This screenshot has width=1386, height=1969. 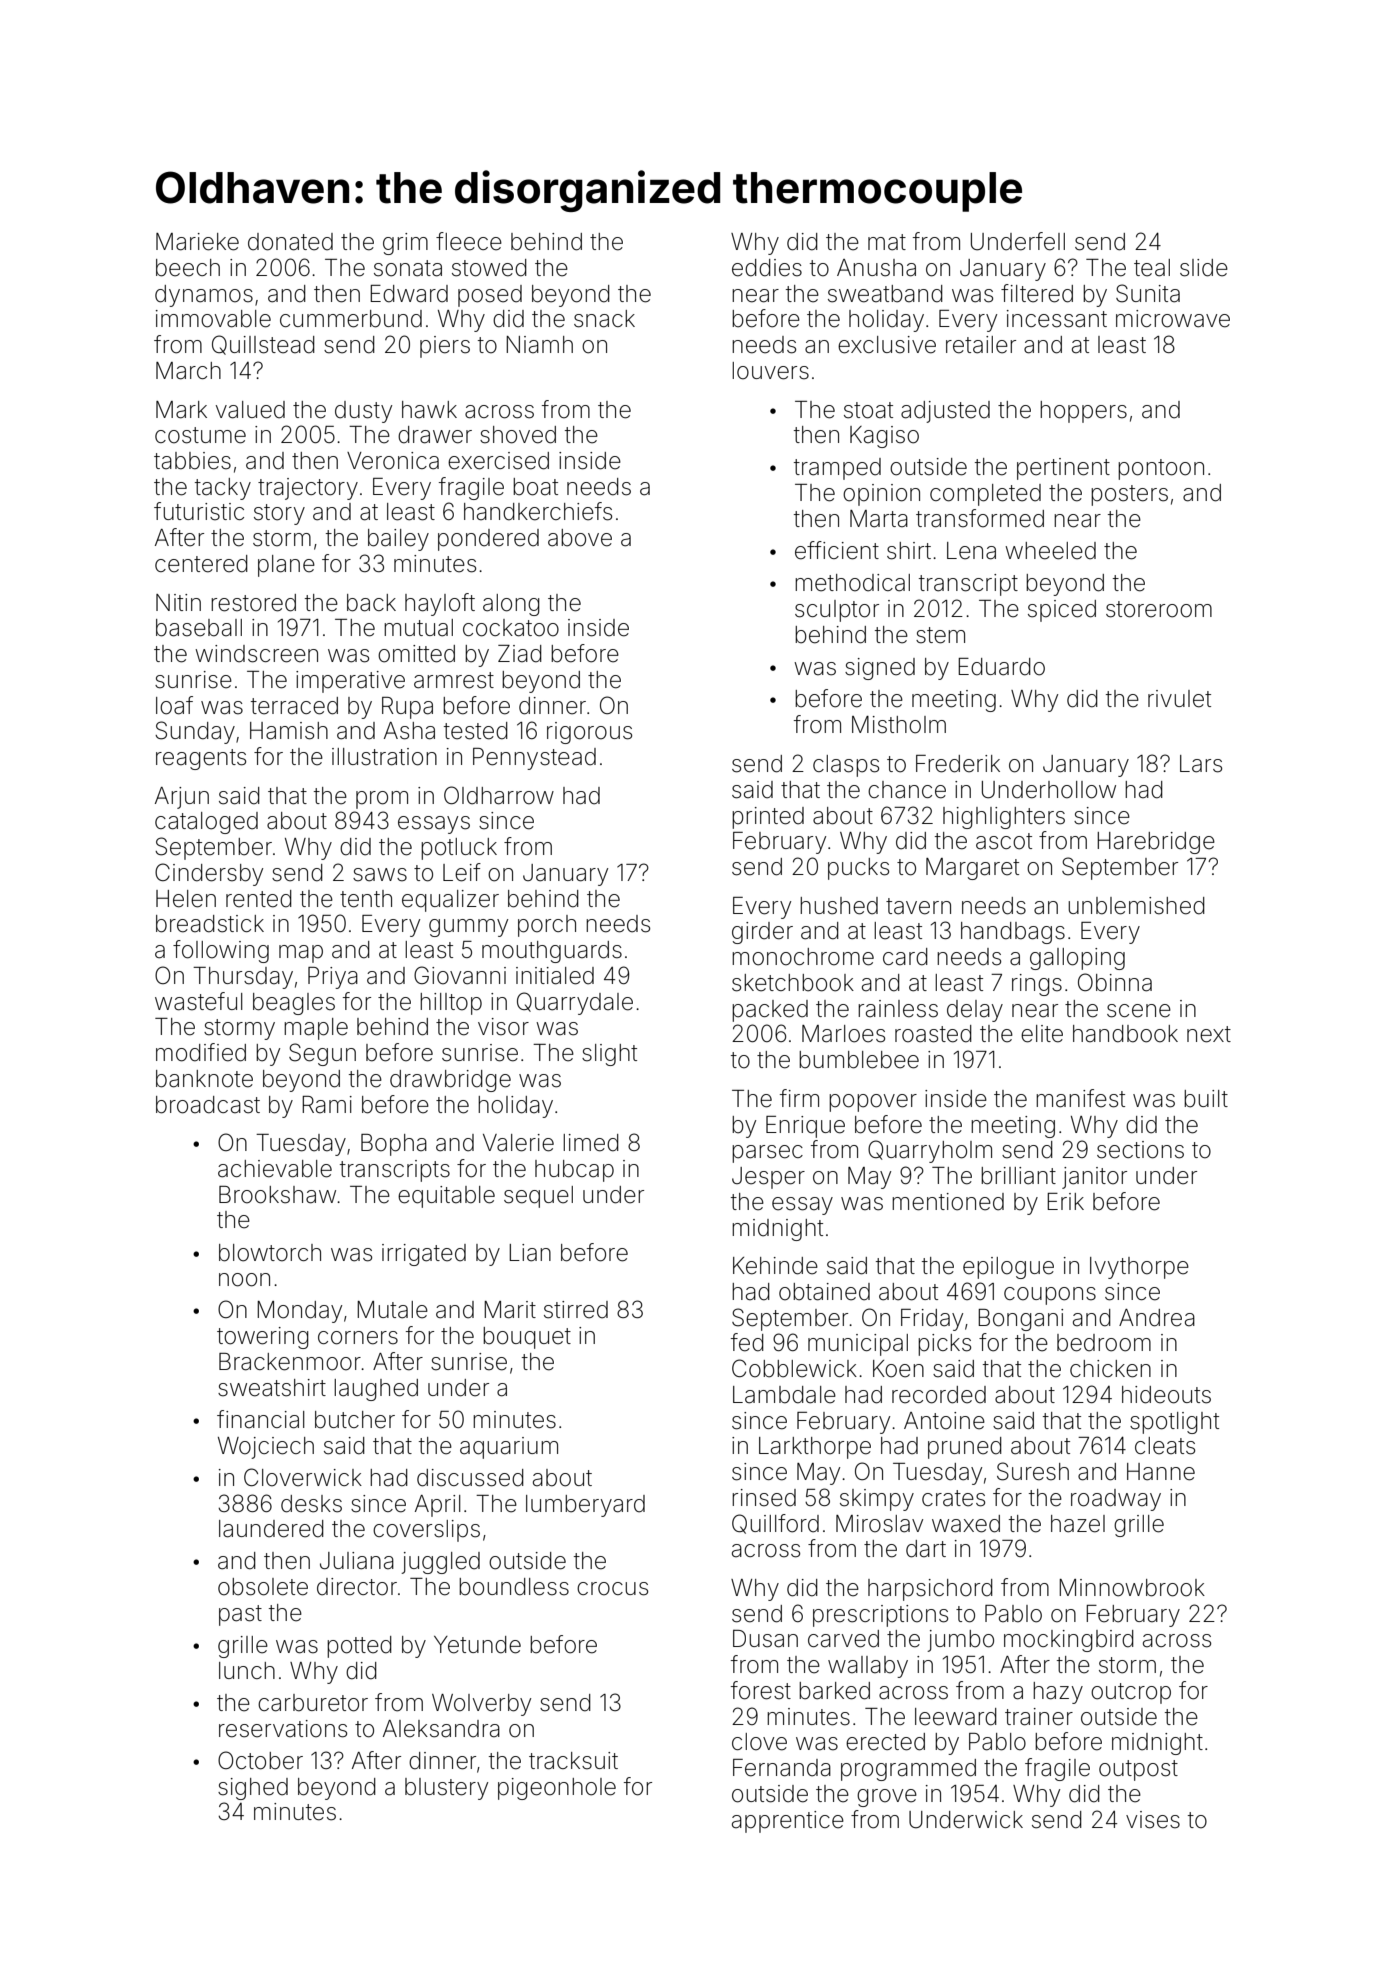 I want to click on Bopha, so click(x=394, y=1145).
